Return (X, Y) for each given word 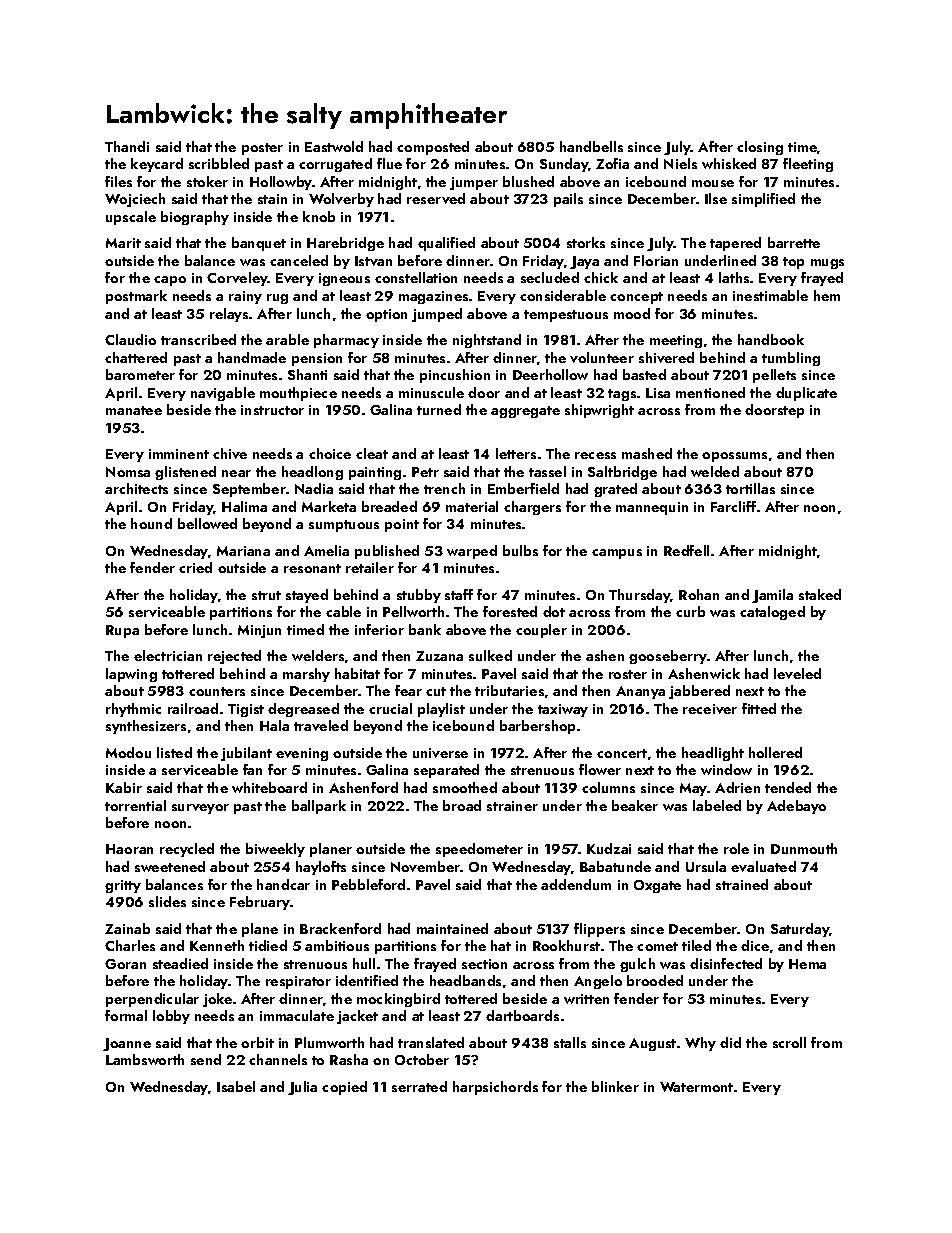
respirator (298, 982)
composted (433, 148)
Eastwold (334, 146)
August (652, 1044)
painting (375, 473)
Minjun (259, 631)
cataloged (772, 613)
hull (364, 963)
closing (760, 148)
